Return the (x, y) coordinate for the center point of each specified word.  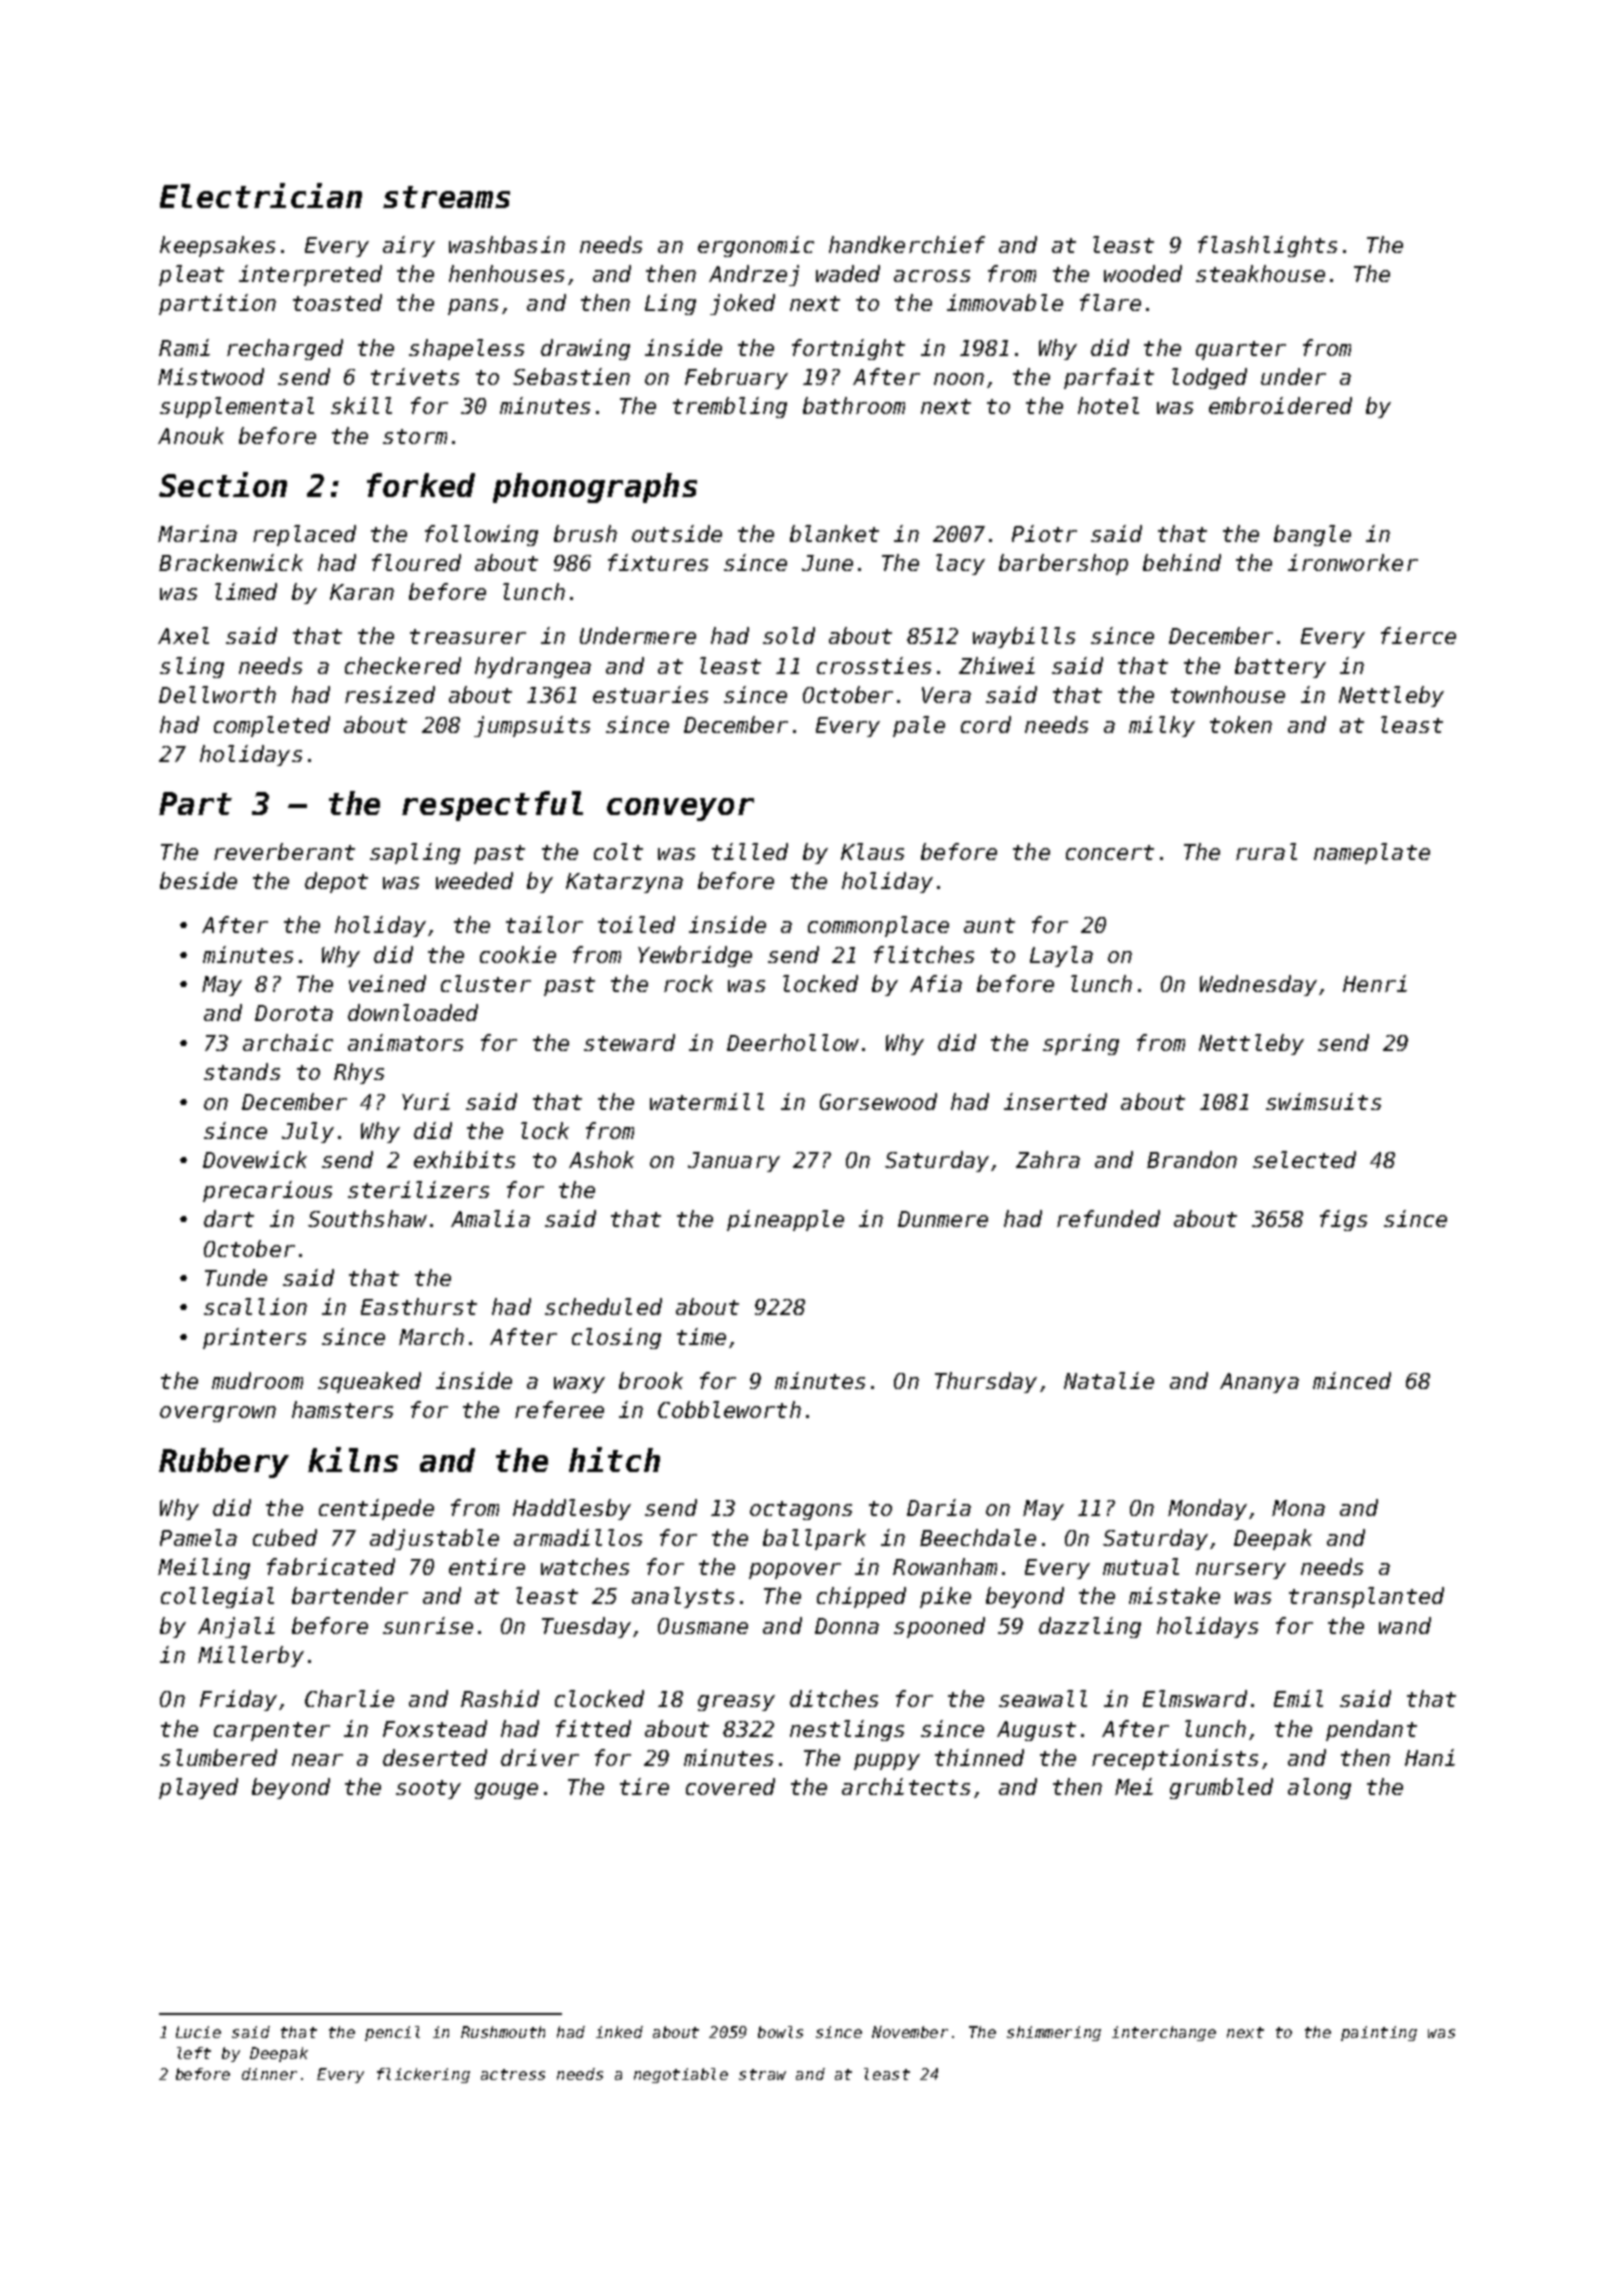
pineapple (785, 1220)
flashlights (1267, 246)
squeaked (369, 1382)
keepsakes (217, 246)
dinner (269, 2074)
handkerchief (907, 244)
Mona (1298, 1508)
